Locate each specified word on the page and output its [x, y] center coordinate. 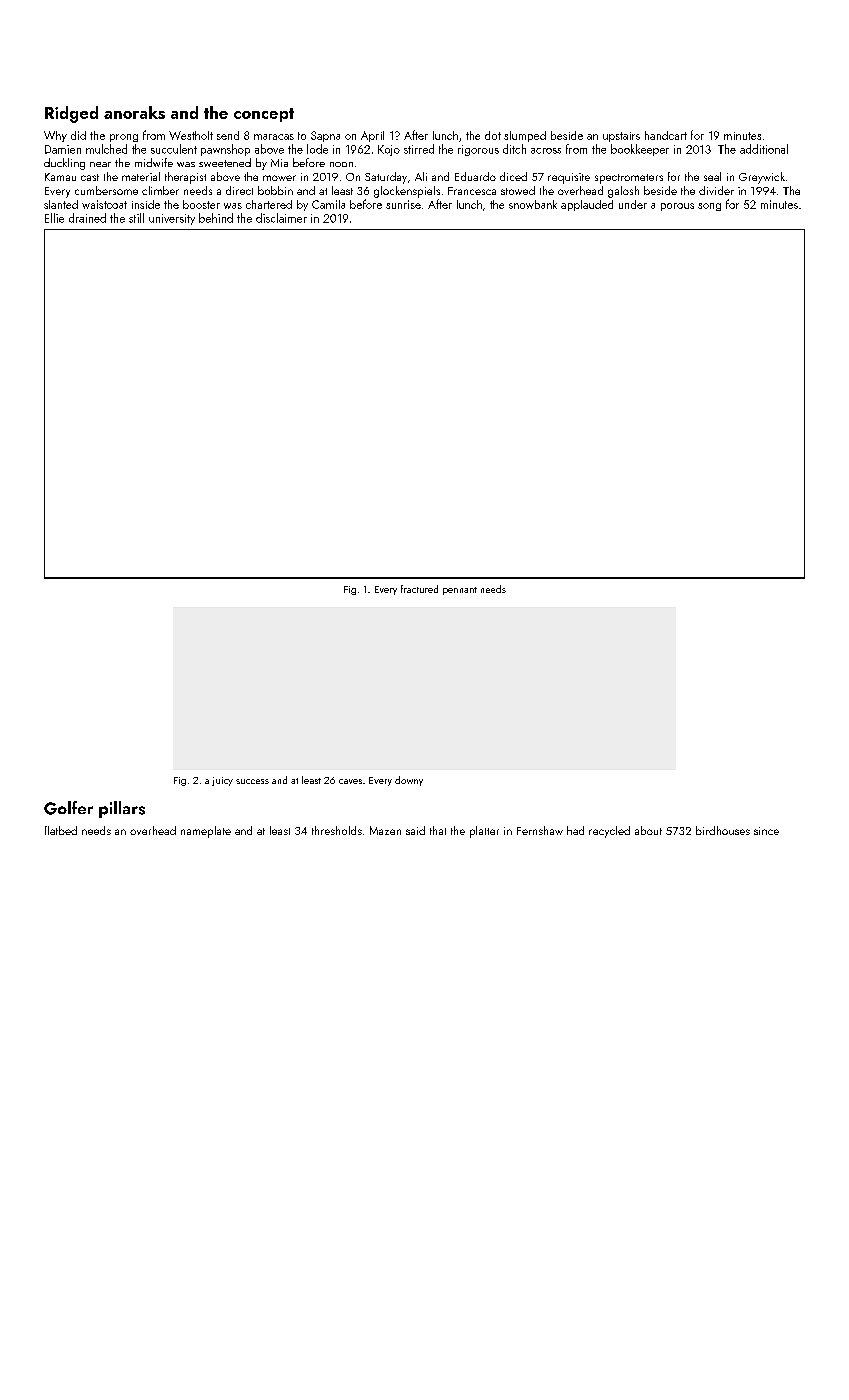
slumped [525, 136]
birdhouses [723, 830]
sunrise [403, 204]
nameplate [206, 832]
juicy [222, 781]
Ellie [54, 218]
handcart [666, 135]
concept [264, 115]
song [709, 207]
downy [409, 781]
